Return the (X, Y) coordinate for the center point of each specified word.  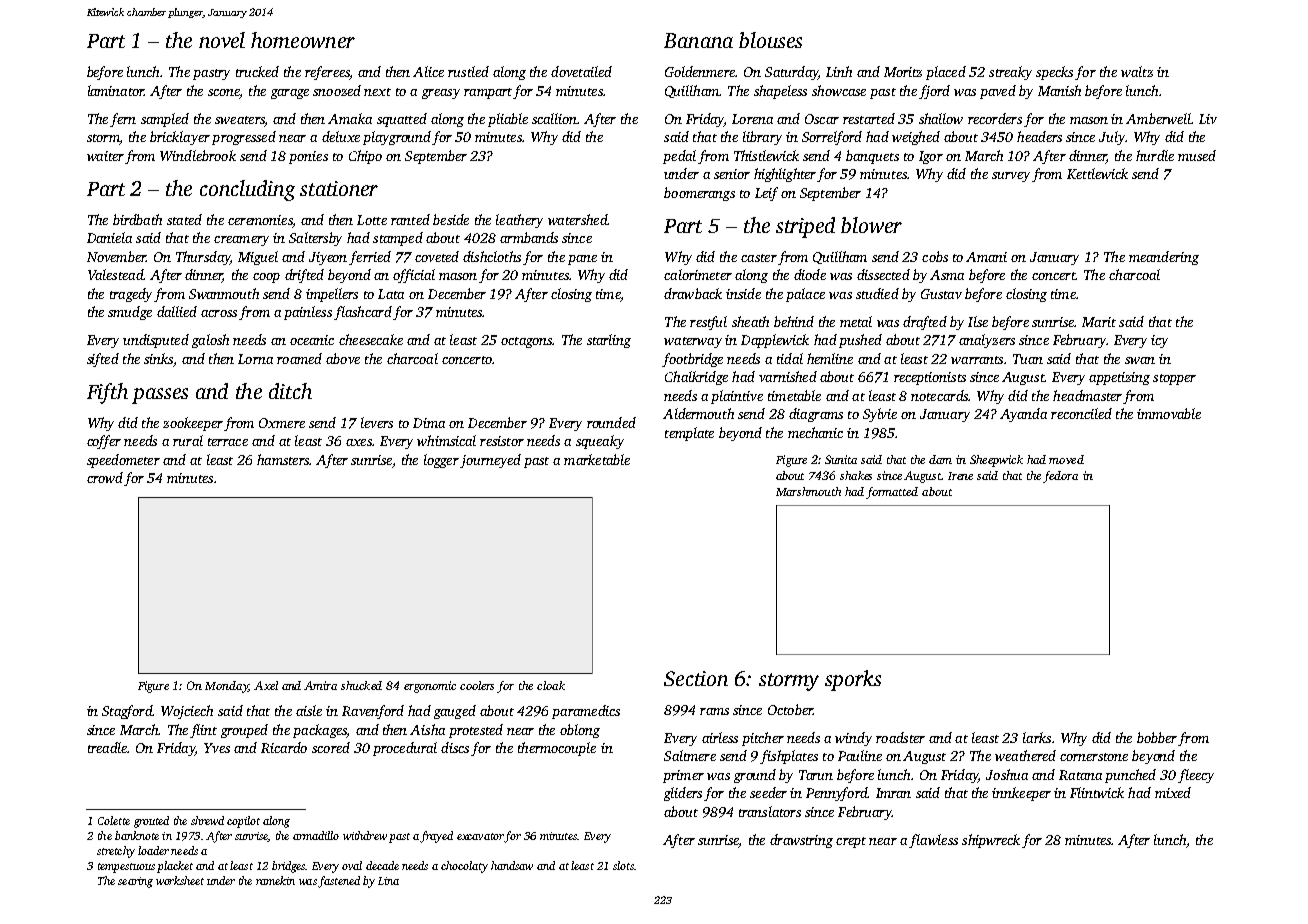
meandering (1164, 258)
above (343, 358)
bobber (1157, 737)
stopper (1174, 379)
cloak (551, 685)
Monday (226, 687)
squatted (402, 120)
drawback (693, 293)
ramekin (275, 880)
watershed (577, 219)
